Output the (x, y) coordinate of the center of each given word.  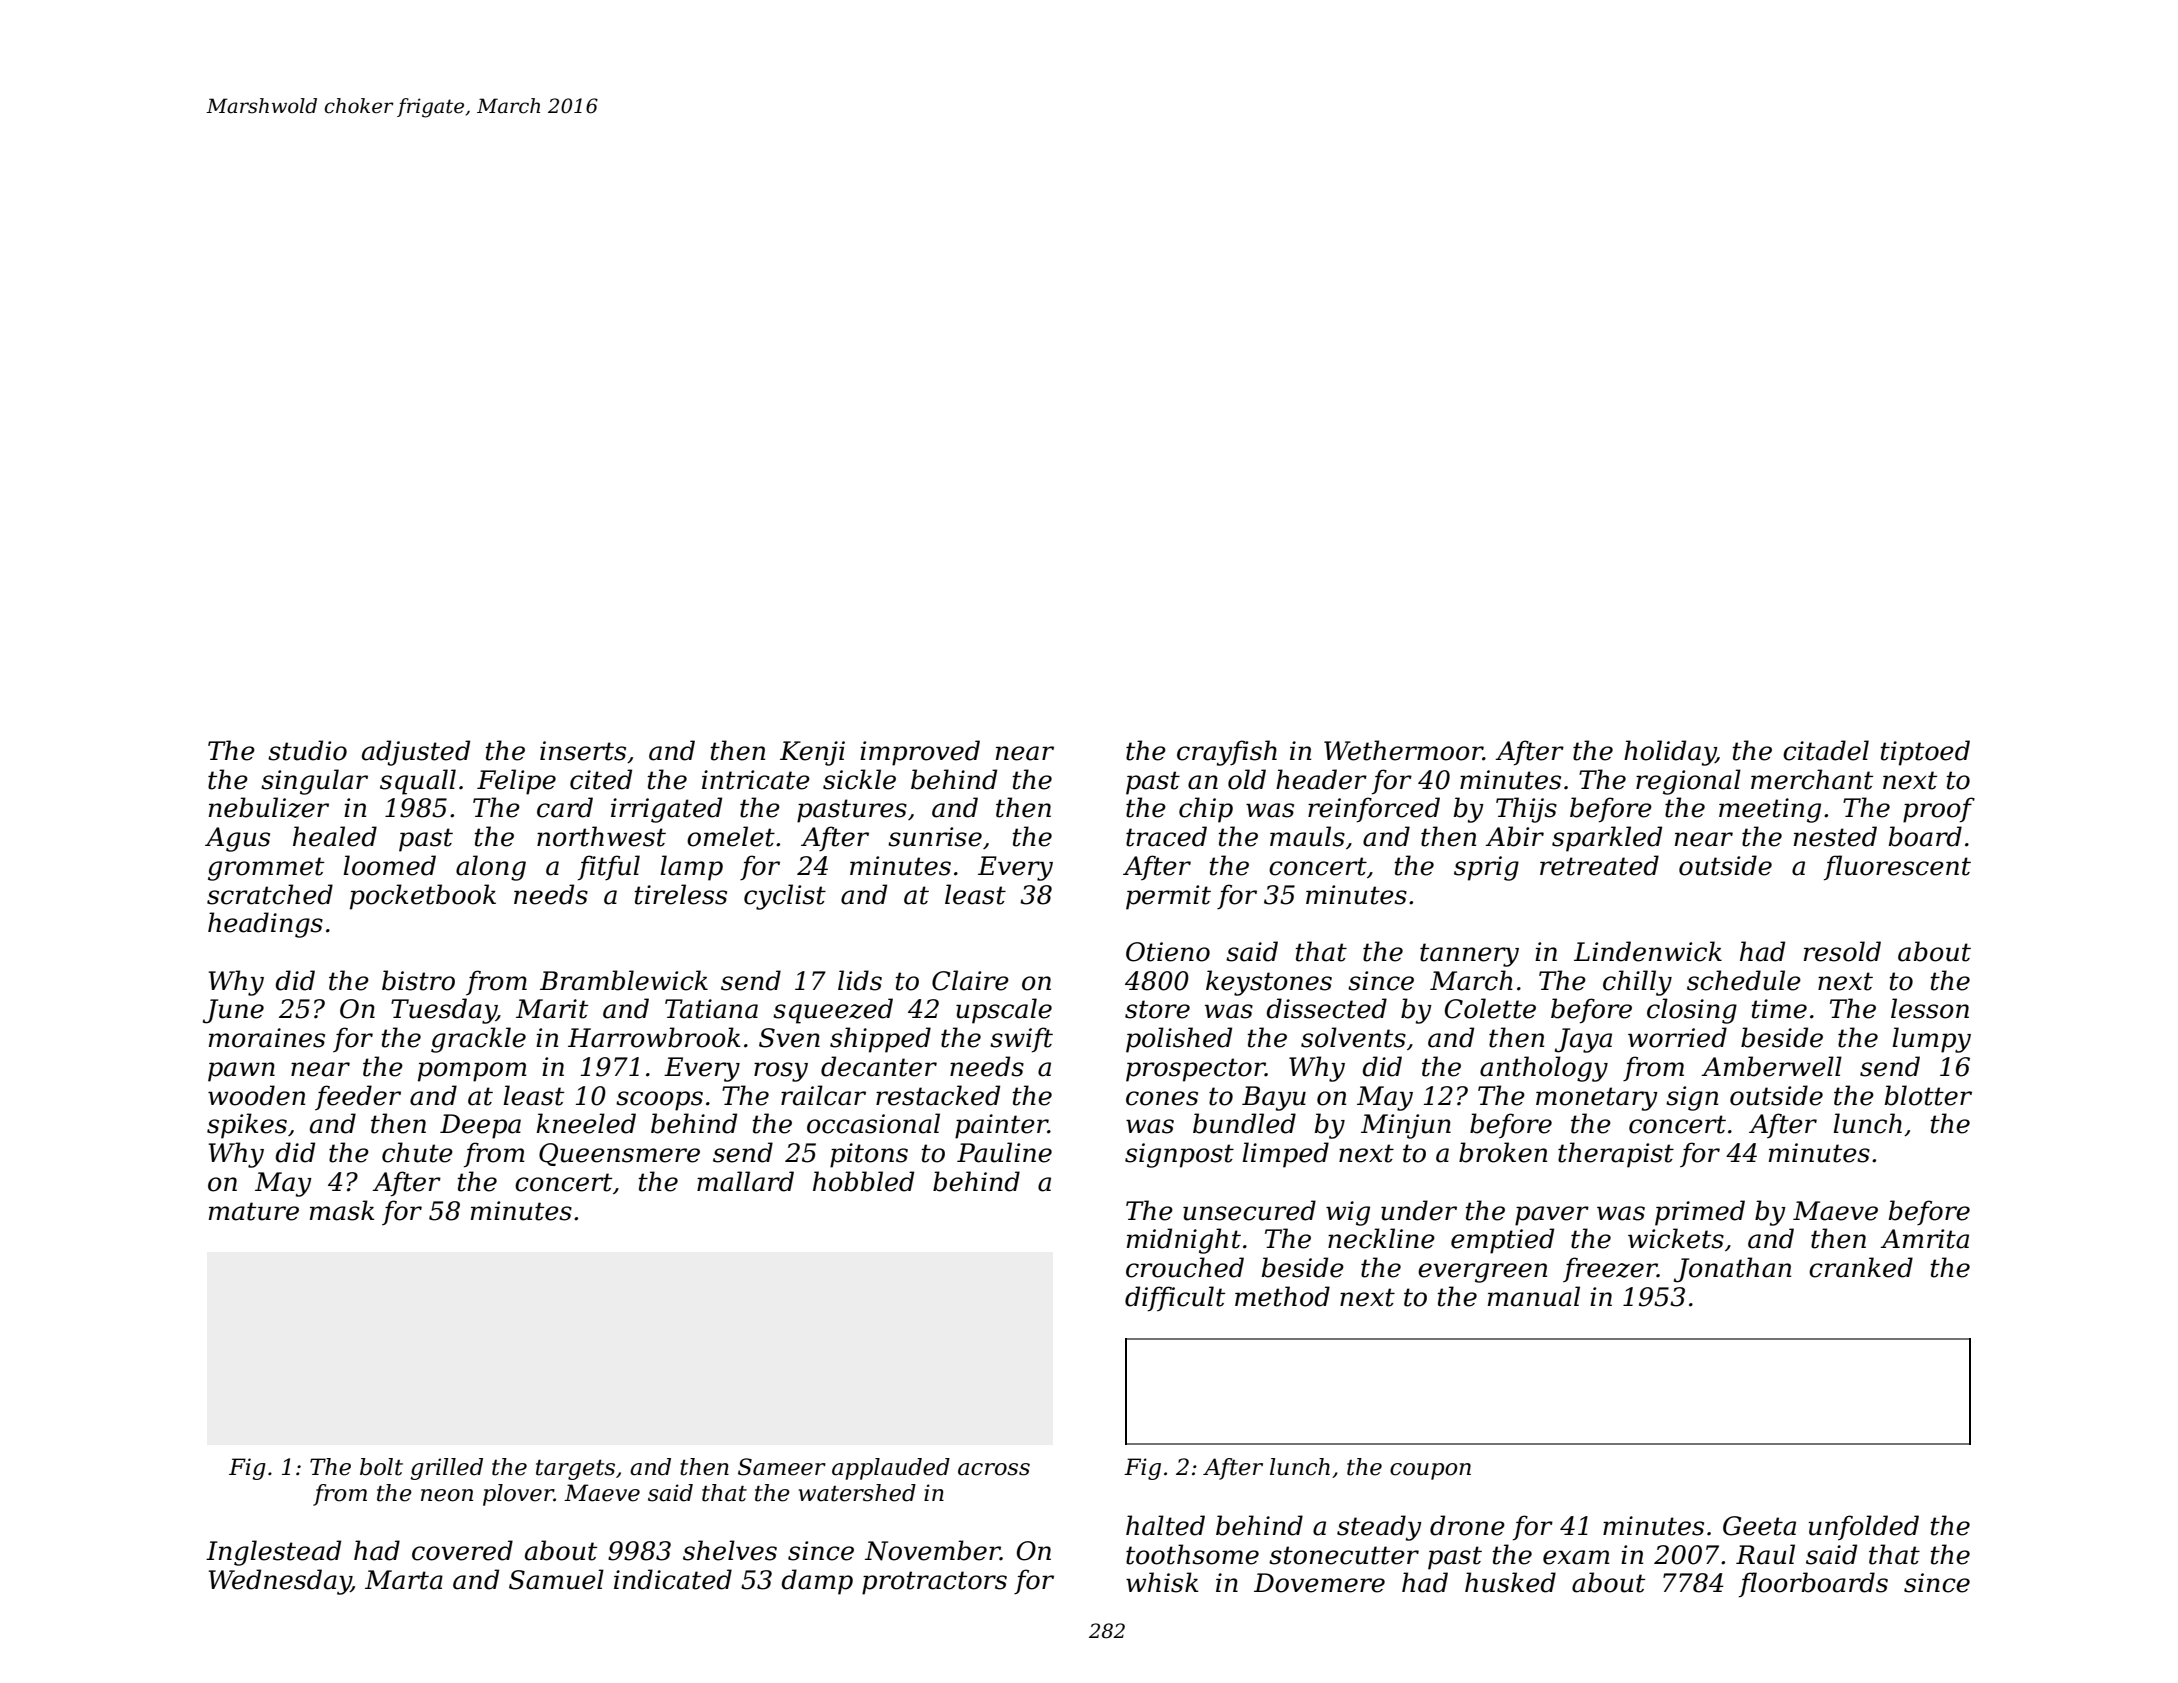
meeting (1770, 810)
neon (447, 1495)
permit (1168, 897)
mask (342, 1210)
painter (1001, 1126)
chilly (1637, 983)
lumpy (1931, 1040)
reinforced (1374, 810)
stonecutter (1344, 1555)
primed (1700, 1213)
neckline (1381, 1238)
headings (265, 925)
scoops (659, 1101)
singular (314, 782)
